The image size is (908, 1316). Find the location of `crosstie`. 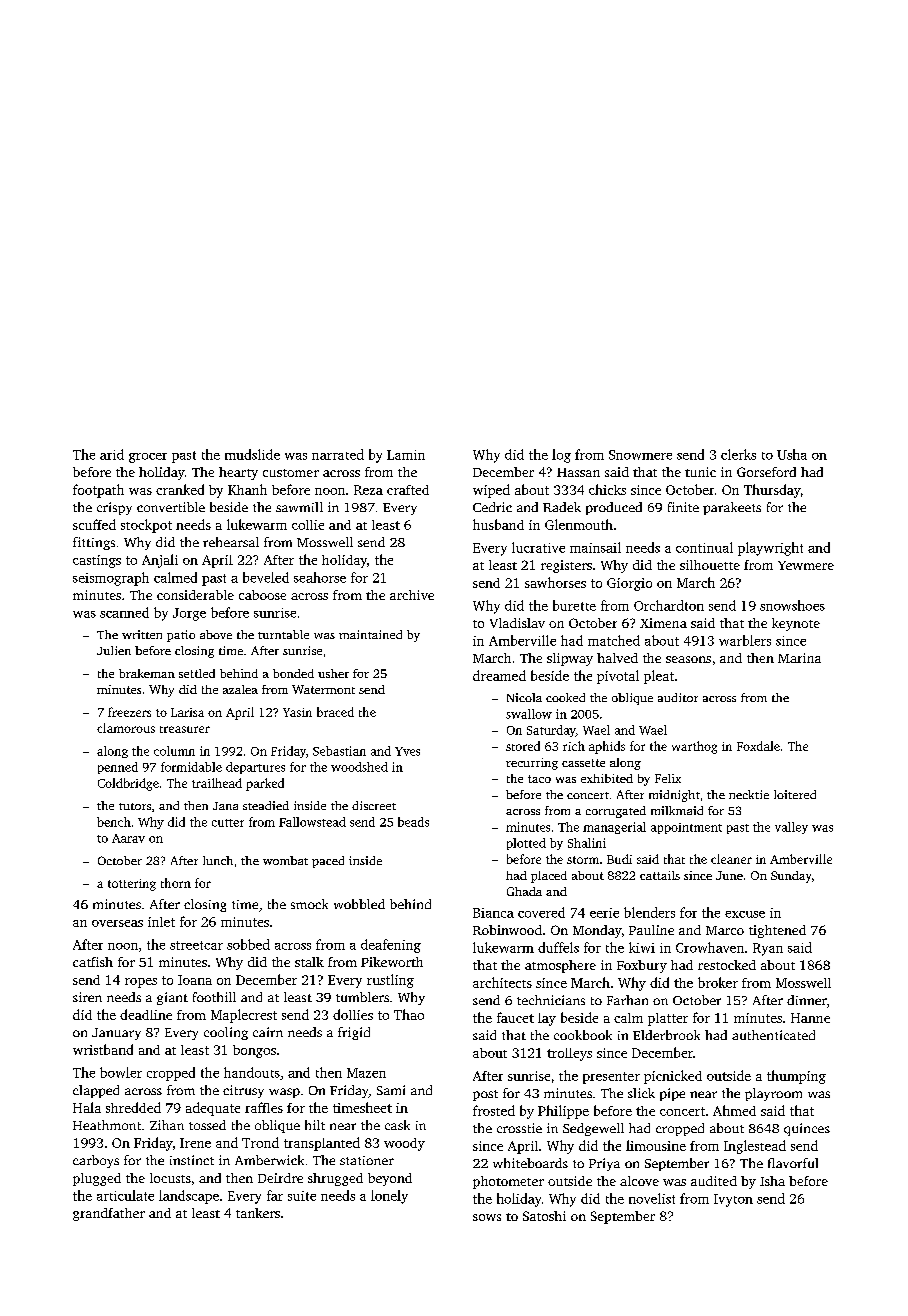

crosstie is located at coordinates (519, 1128).
